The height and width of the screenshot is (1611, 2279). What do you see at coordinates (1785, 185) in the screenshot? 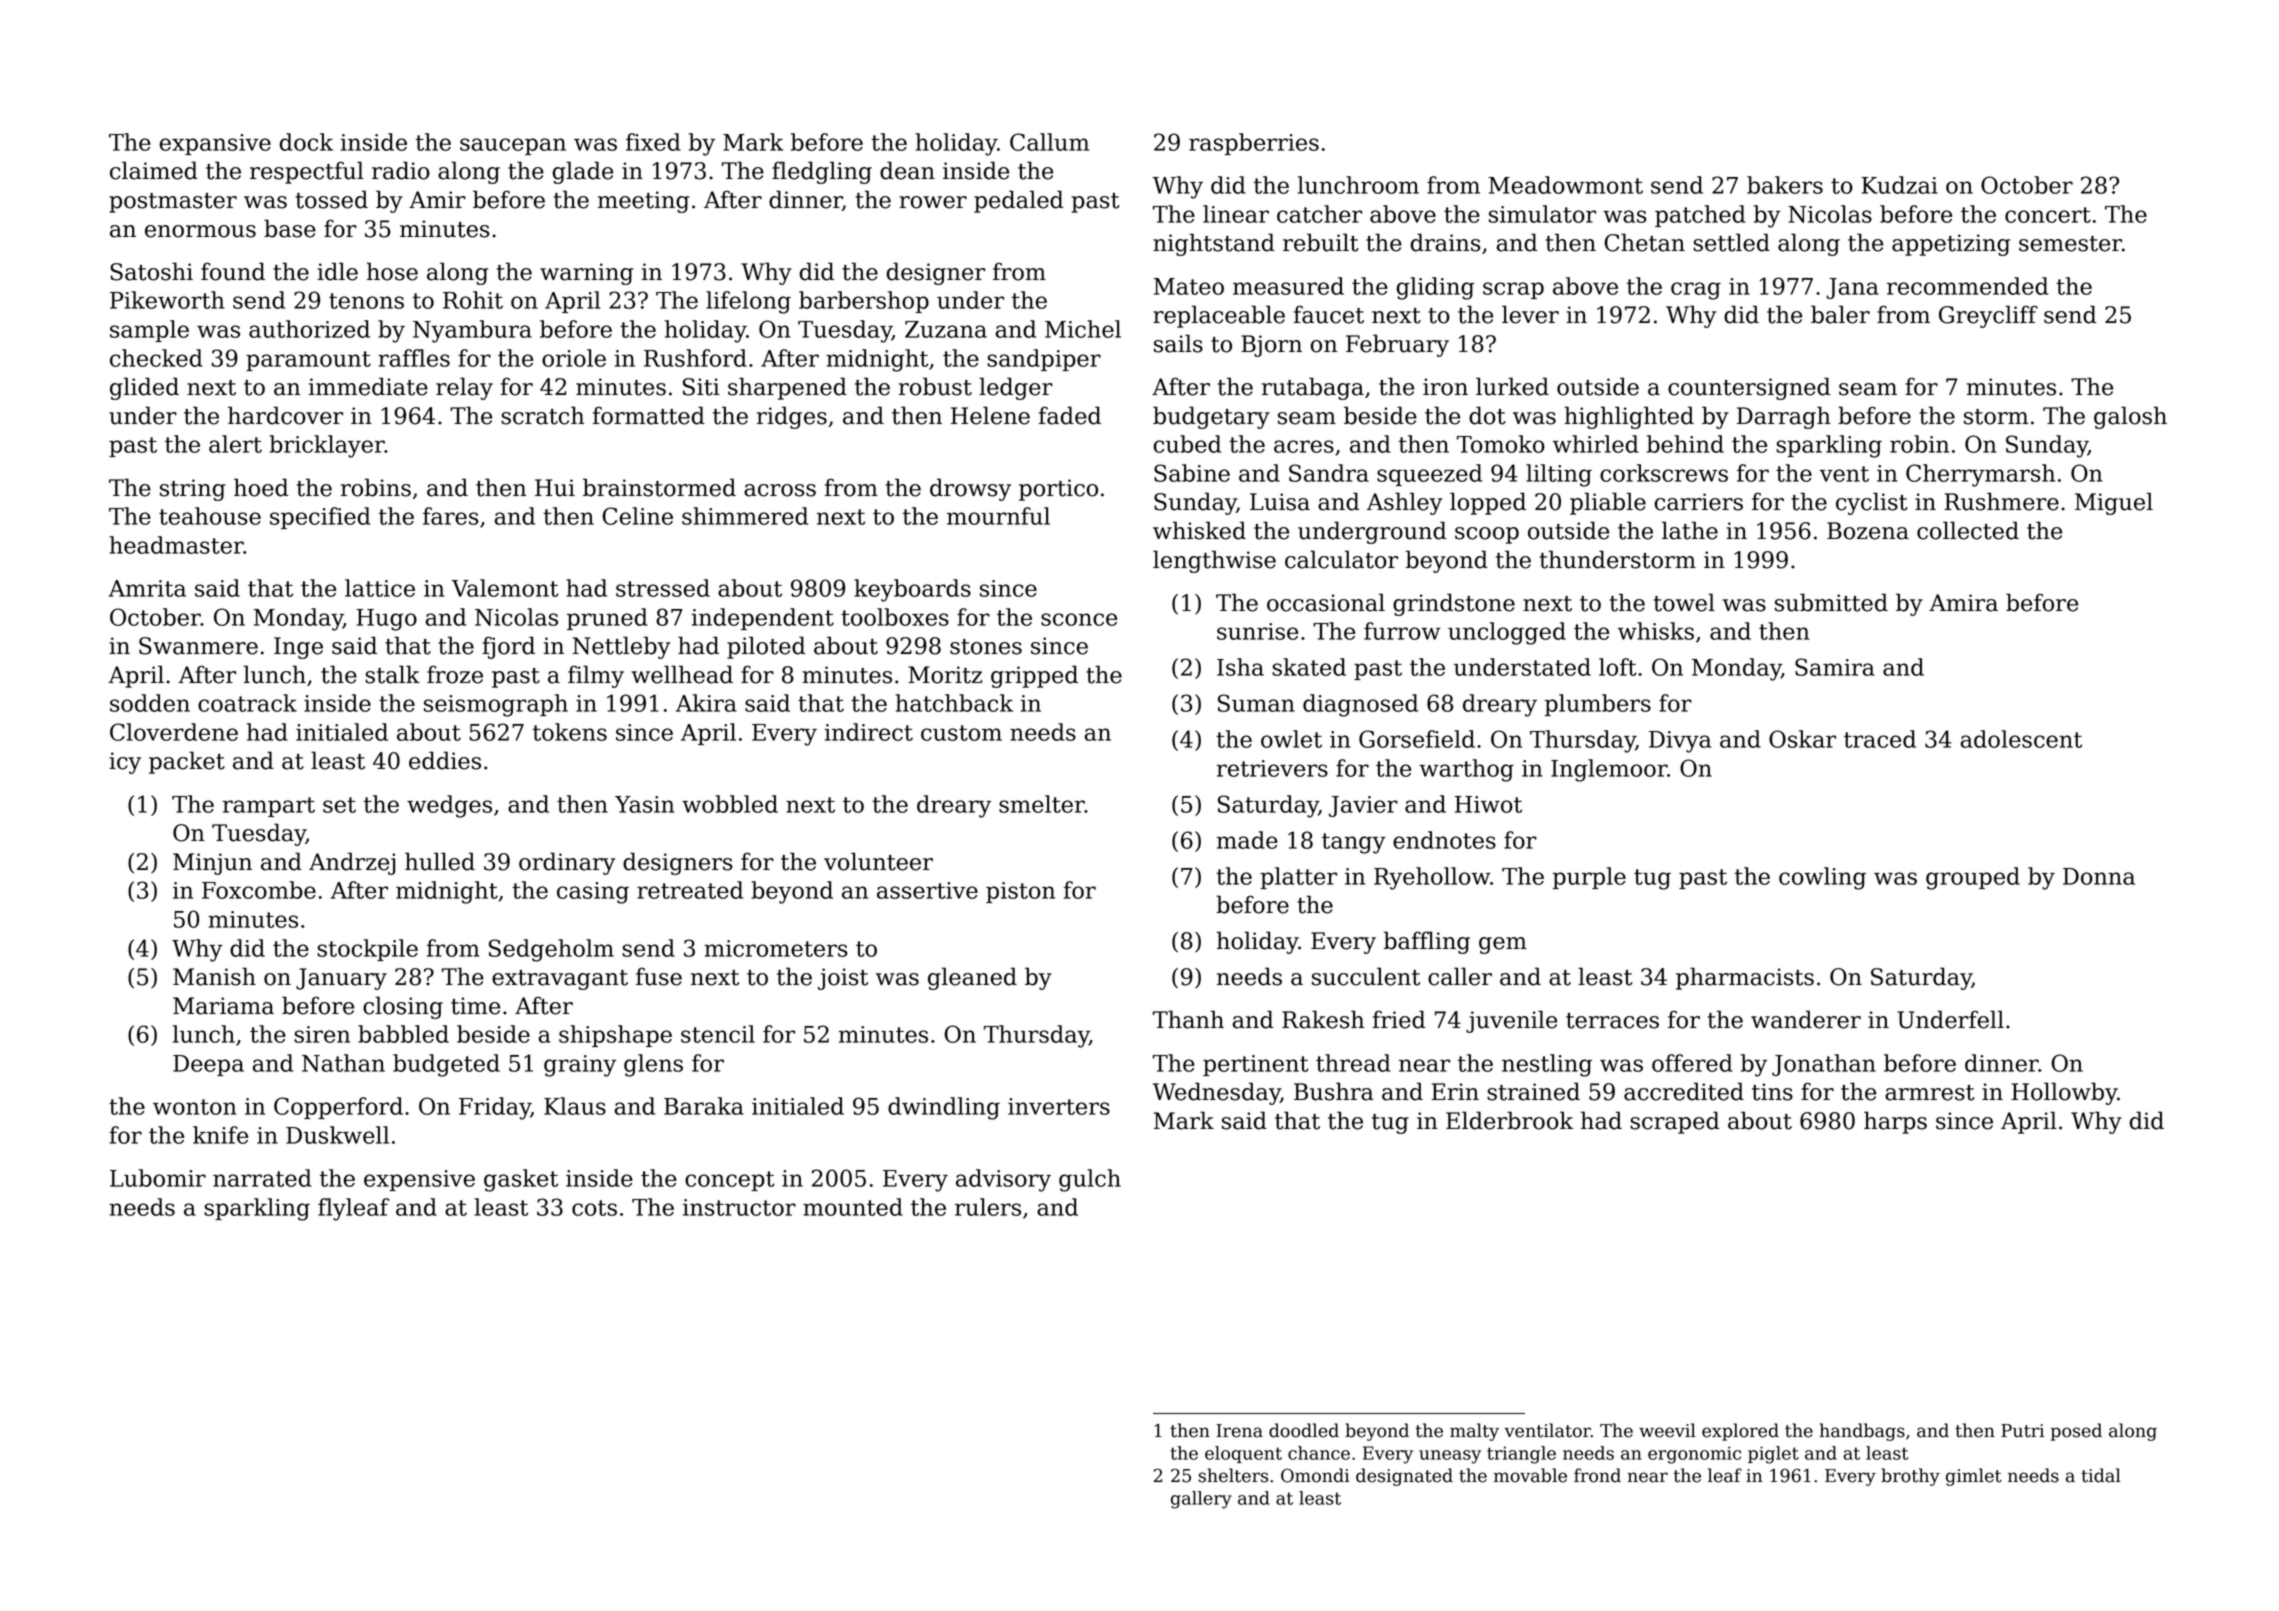
I see `bakers` at bounding box center [1785, 185].
